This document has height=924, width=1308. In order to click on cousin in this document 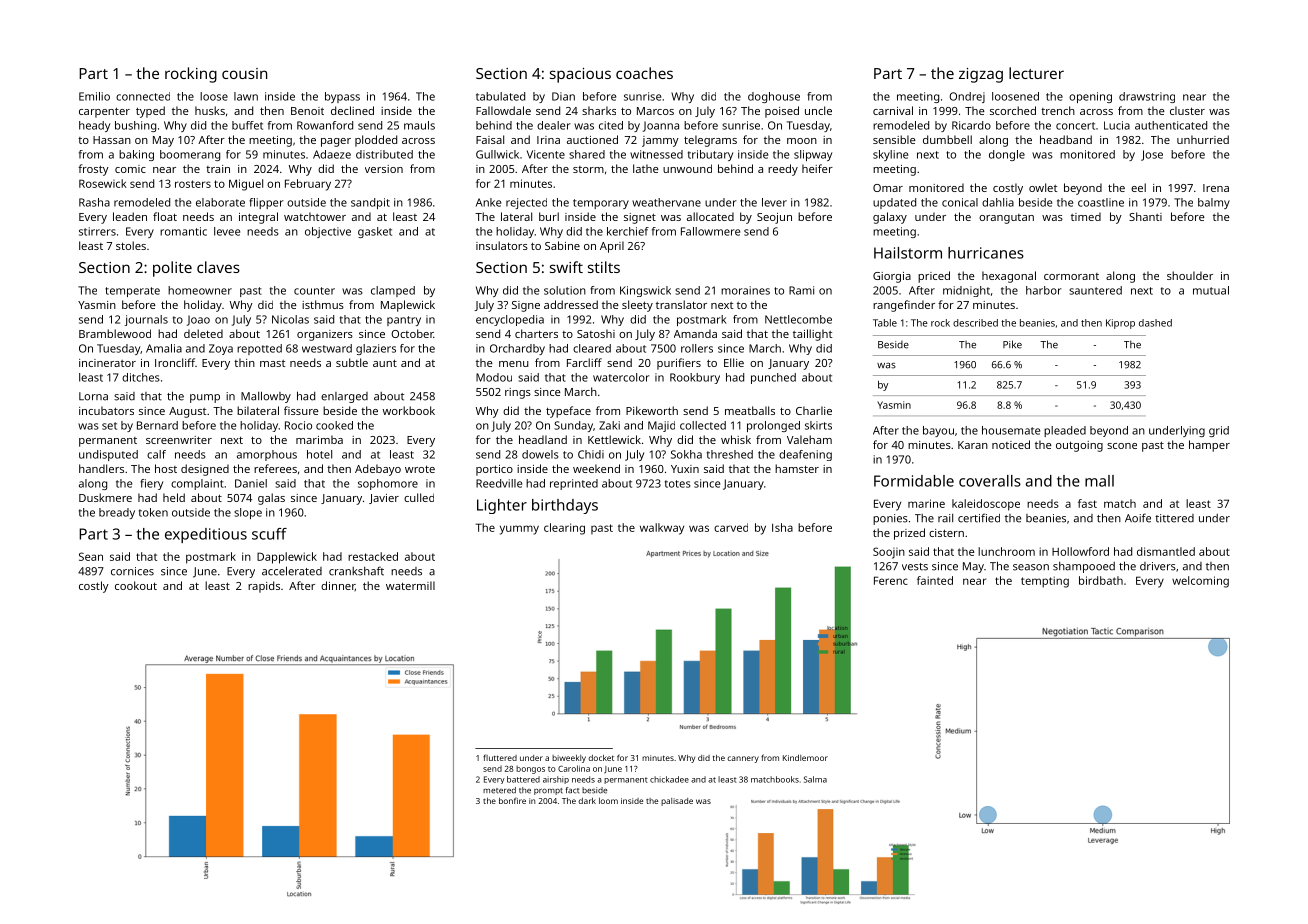, I will do `click(244, 73)`.
